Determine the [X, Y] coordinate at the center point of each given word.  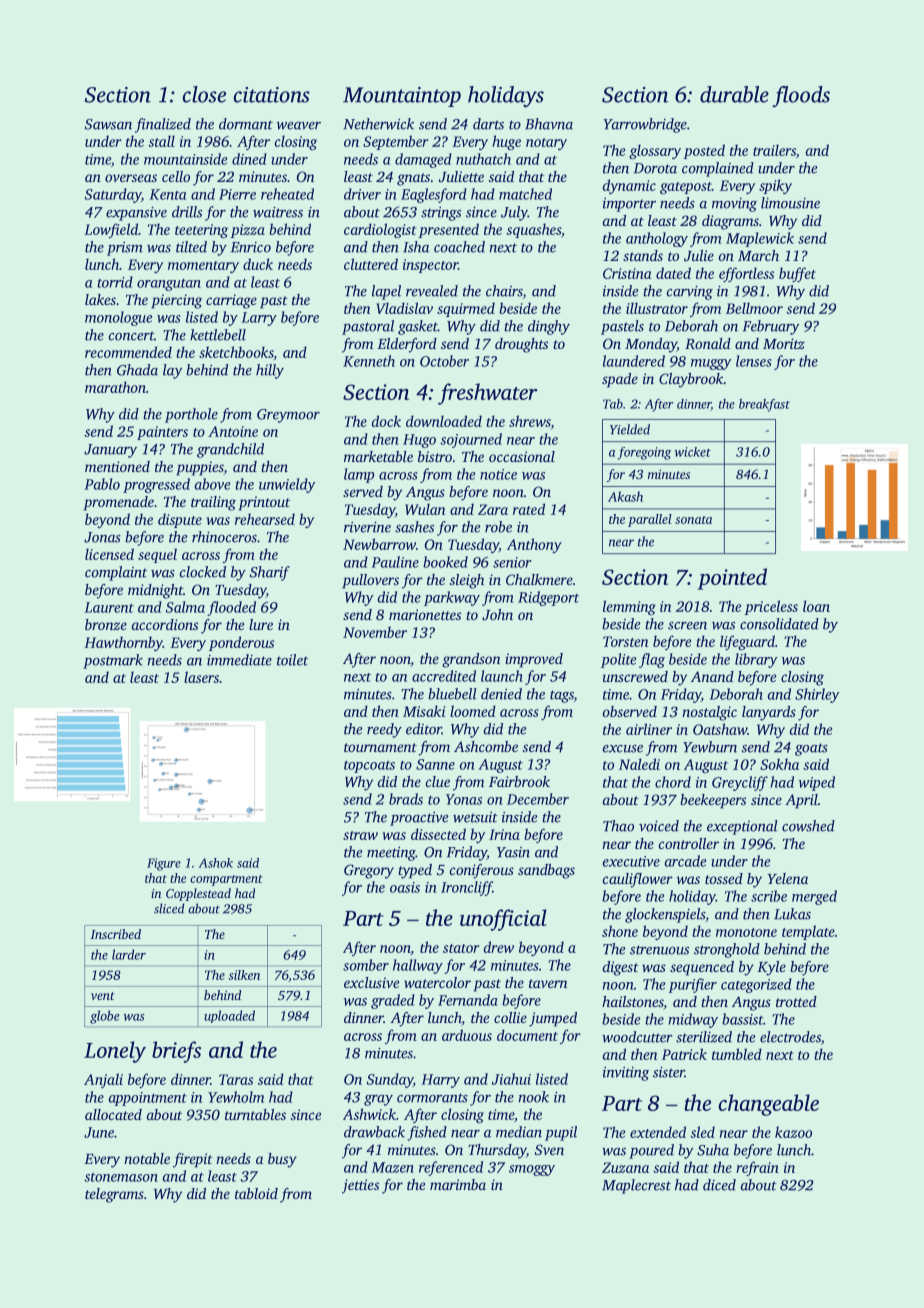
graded [393, 1001]
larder [129, 954]
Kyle [771, 968]
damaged [423, 160]
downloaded [444, 421]
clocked [203, 572]
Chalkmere [539, 579]
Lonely [115, 1052]
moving [734, 205]
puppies [200, 468]
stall [161, 141]
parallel [650, 520]
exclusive [371, 982]
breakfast [764, 405]
